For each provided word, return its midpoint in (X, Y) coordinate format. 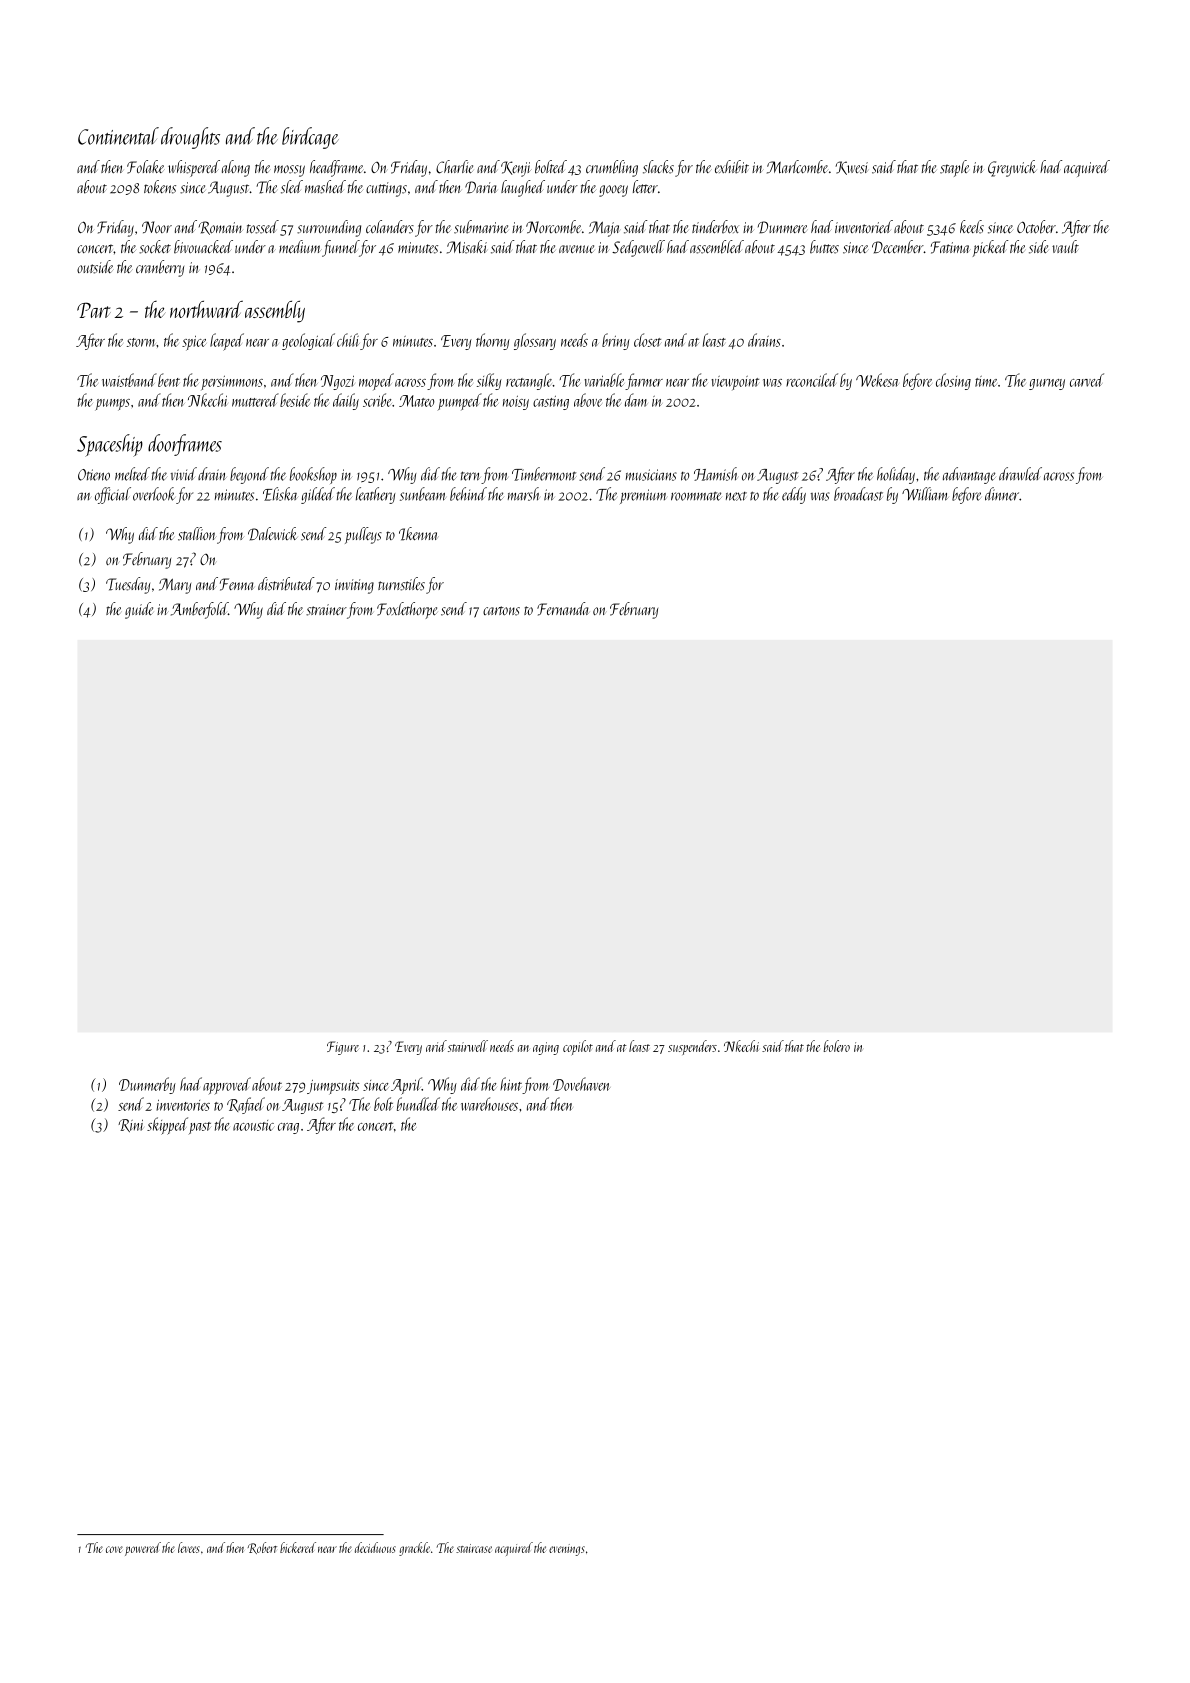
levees (189, 1547)
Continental (118, 136)
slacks (658, 167)
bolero (837, 1046)
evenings (567, 1550)
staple (954, 168)
